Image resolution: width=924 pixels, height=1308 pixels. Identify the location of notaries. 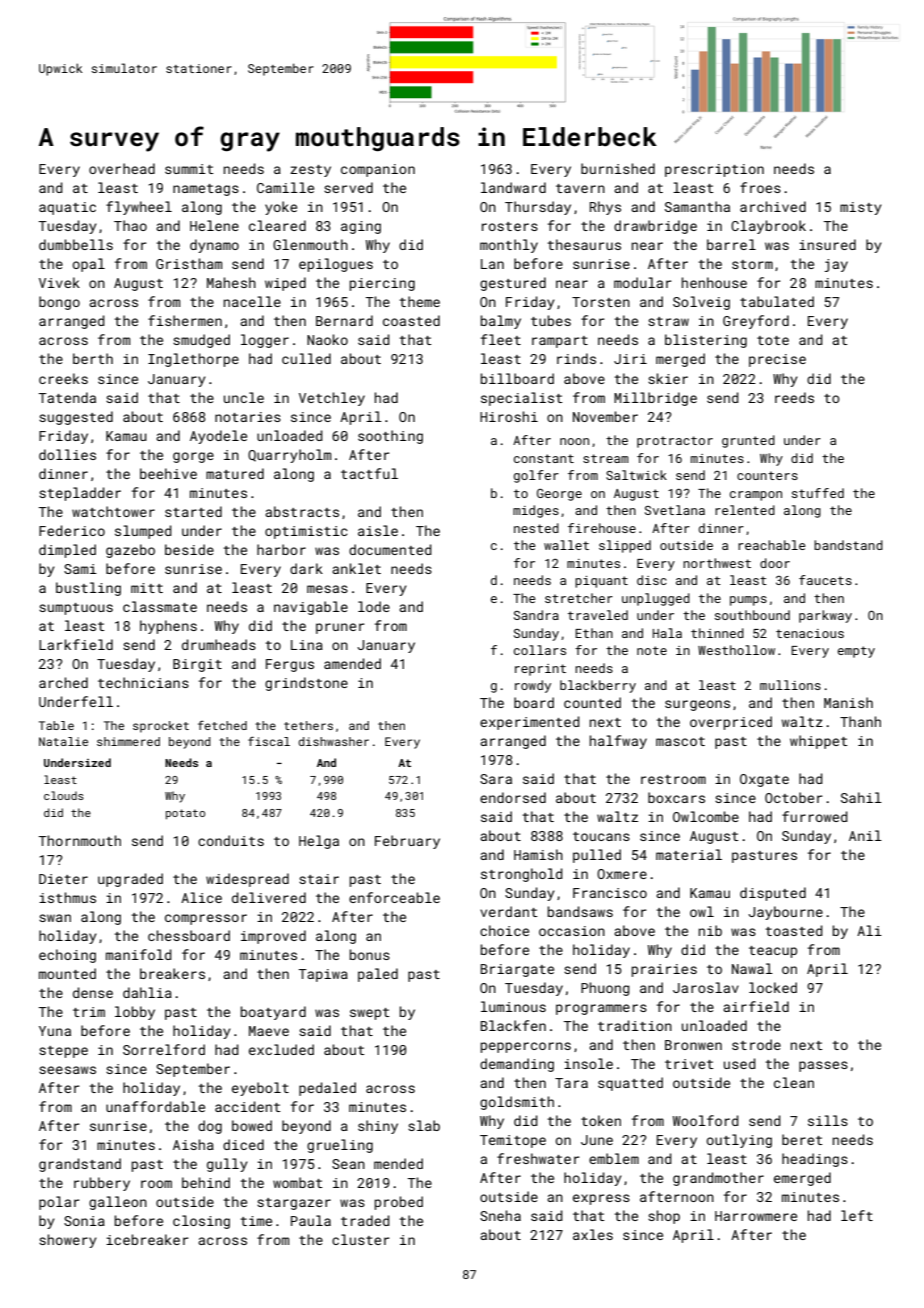
(248, 417).
